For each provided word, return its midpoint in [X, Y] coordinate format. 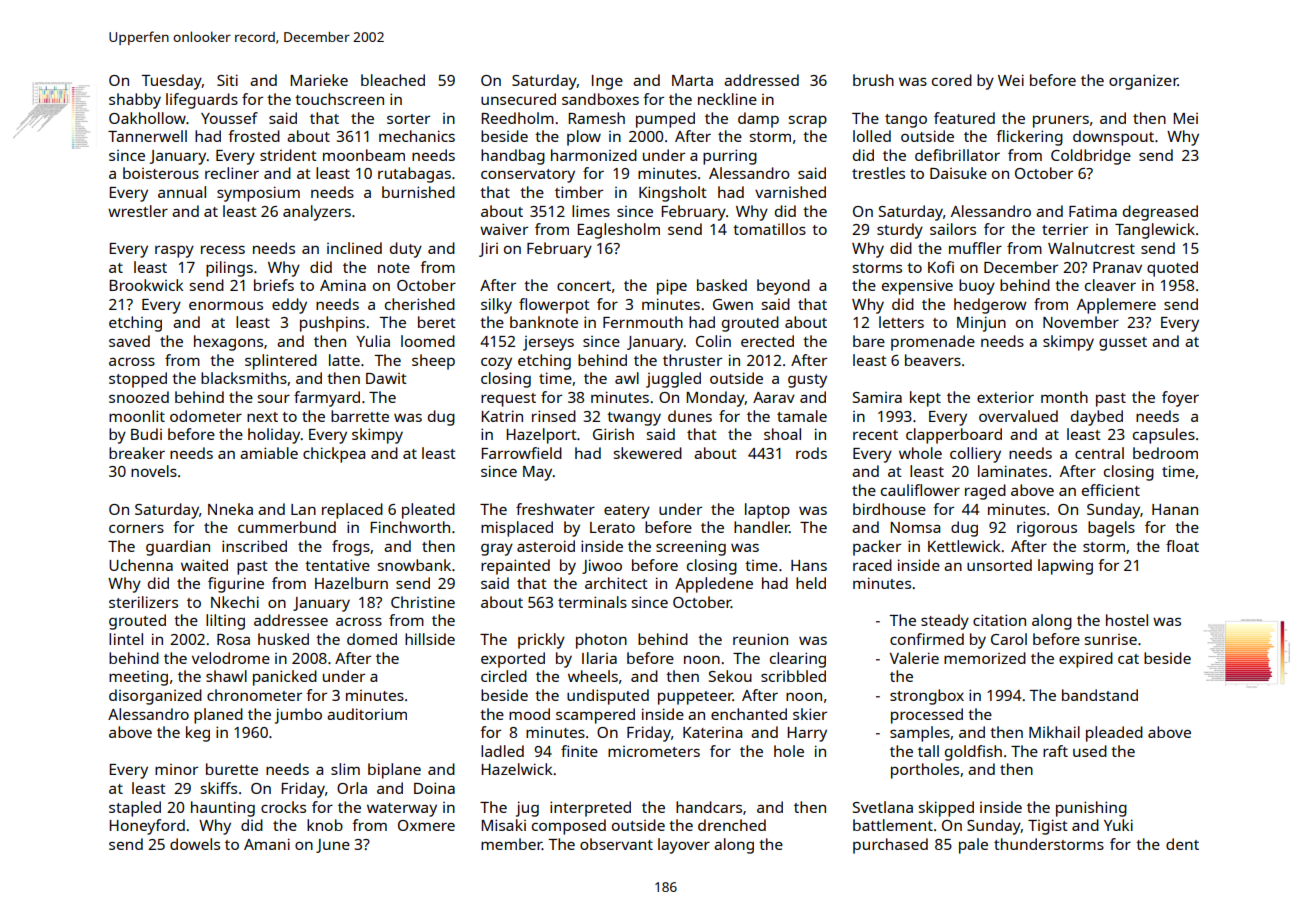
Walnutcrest [1091, 248]
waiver [504, 229]
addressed [761, 80]
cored [952, 80]
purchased [890, 846]
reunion [760, 639]
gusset [1123, 344]
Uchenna [141, 565]
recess [223, 249]
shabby [135, 101]
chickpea [334, 455]
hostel [1127, 620]
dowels [195, 844]
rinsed [554, 416]
